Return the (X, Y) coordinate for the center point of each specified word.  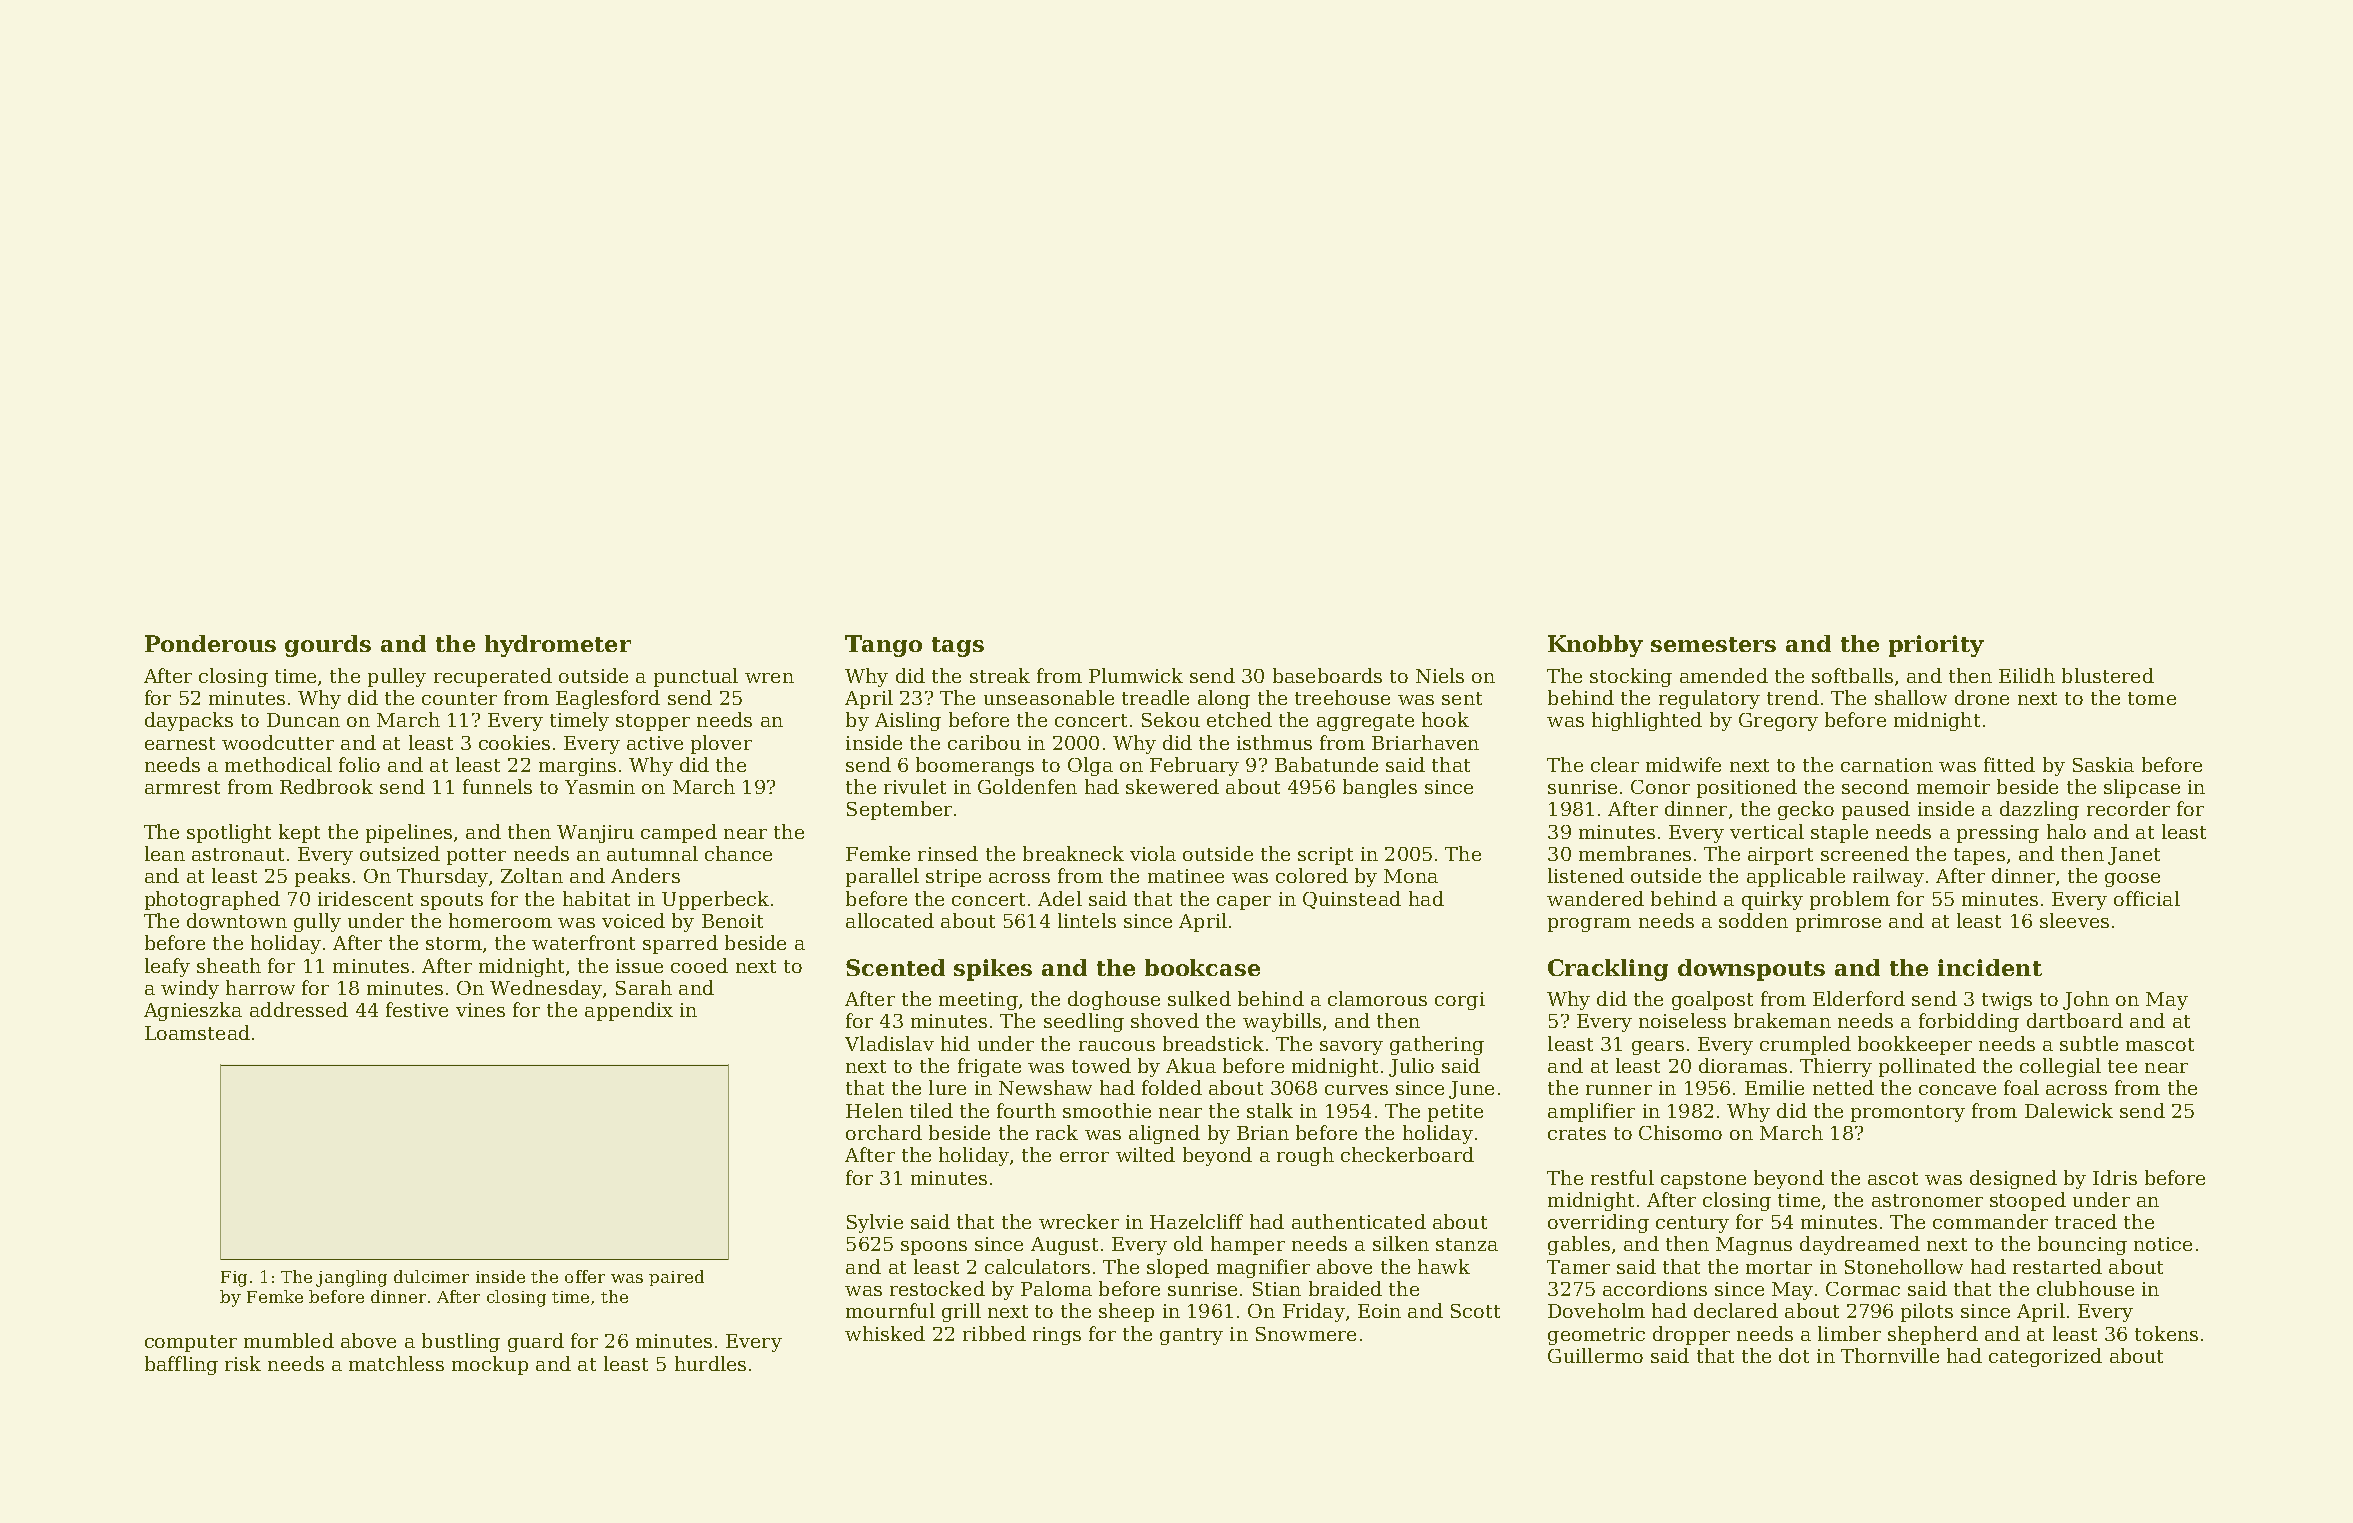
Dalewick (2069, 1110)
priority (1936, 646)
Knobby (1595, 646)
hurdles (710, 1363)
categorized (2045, 1357)
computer (191, 1343)
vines (480, 1010)
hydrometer (558, 646)
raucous (1117, 1046)
